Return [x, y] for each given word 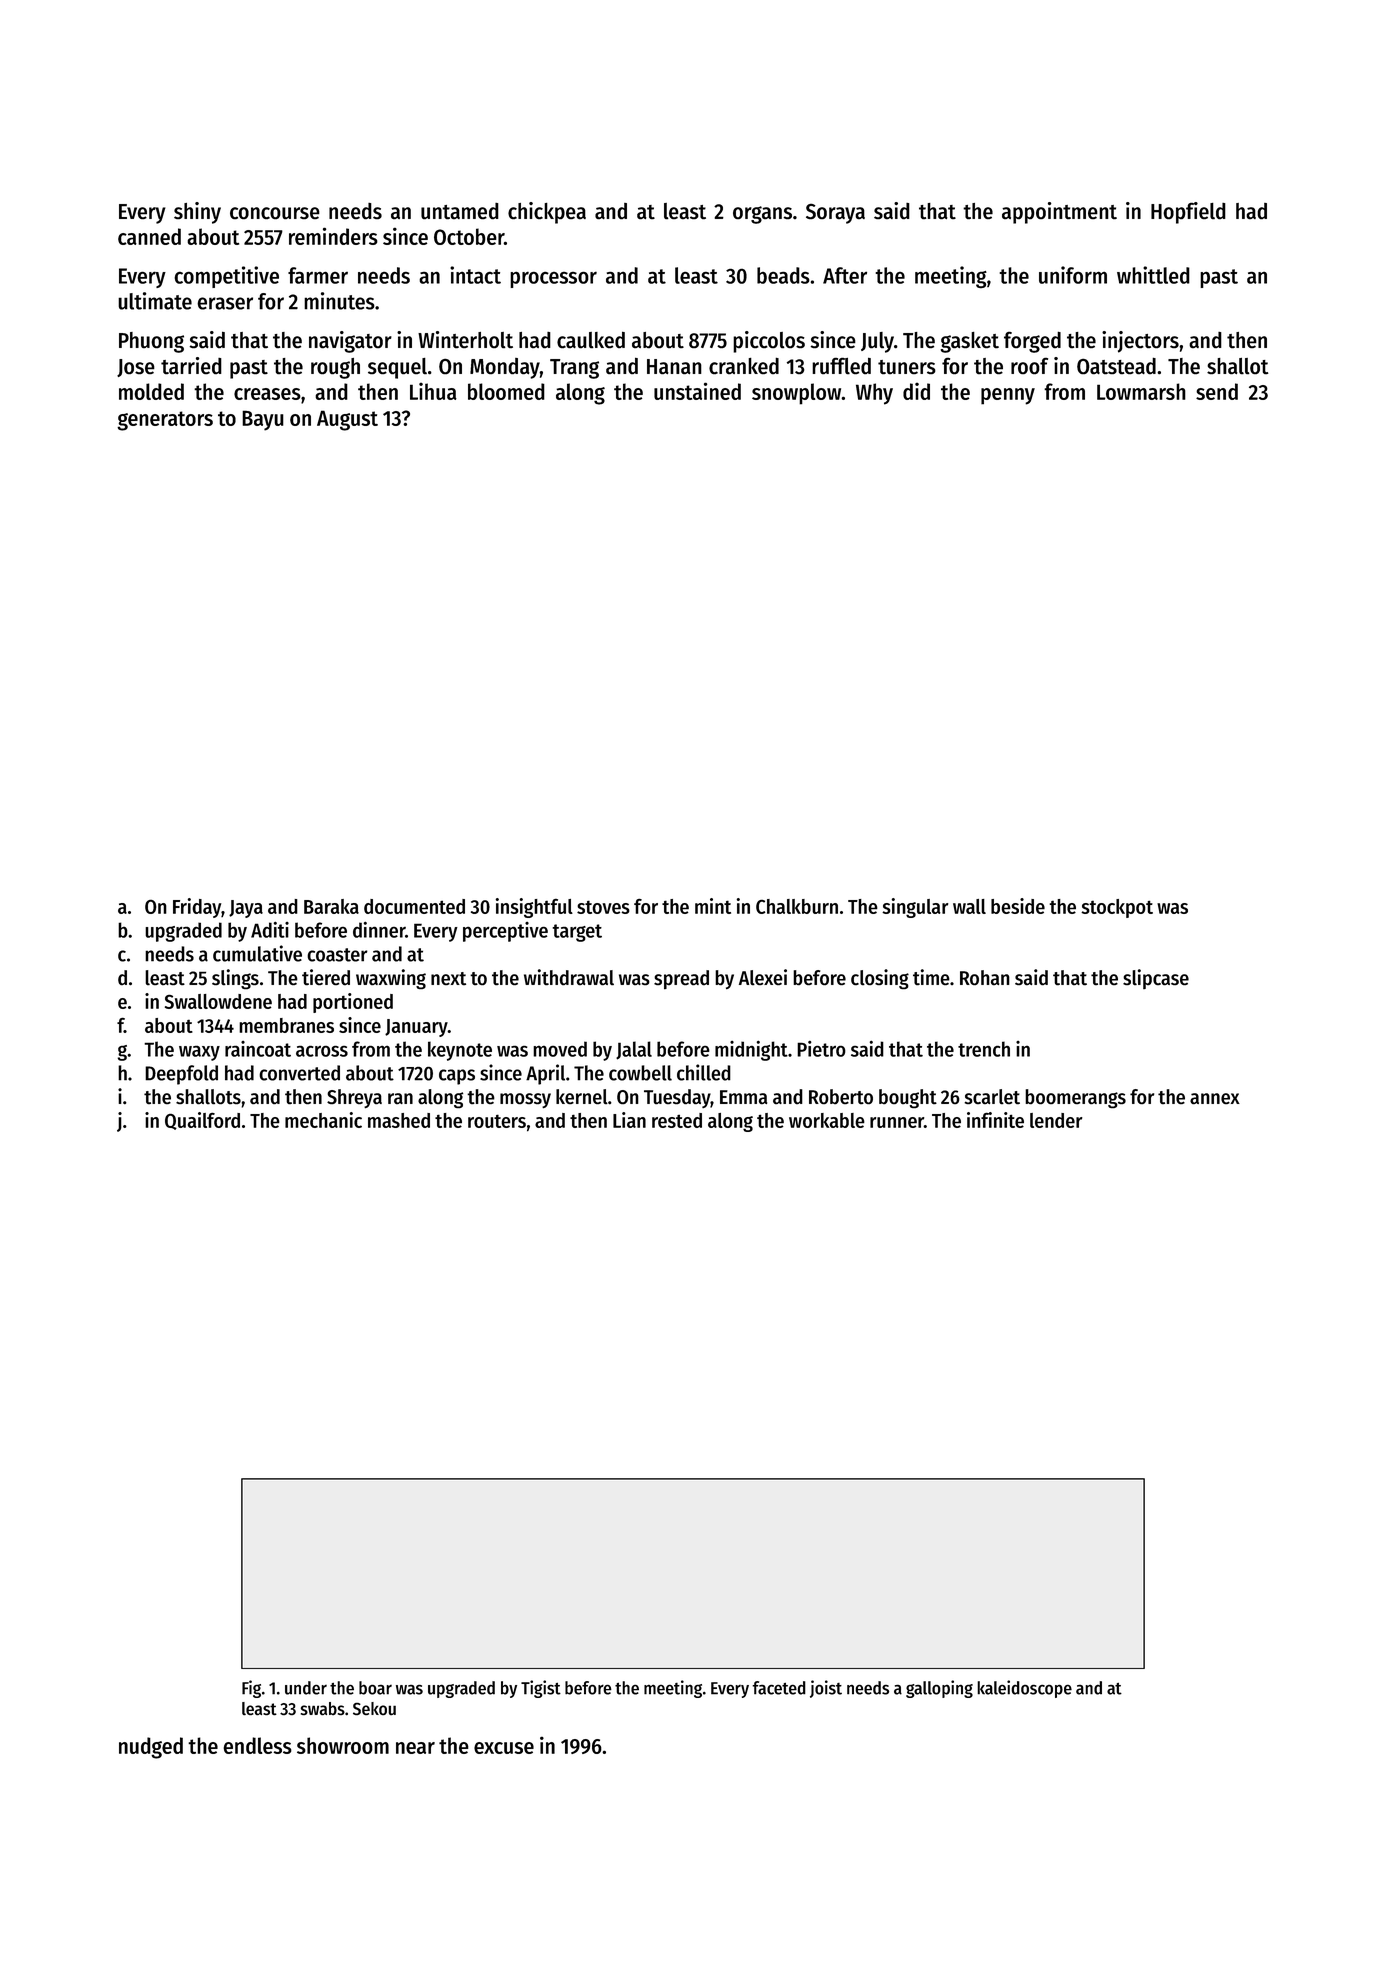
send [1217, 391]
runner [897, 1122]
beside [1018, 906]
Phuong [151, 342]
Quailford [202, 1121]
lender [1056, 1120]
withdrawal [569, 977]
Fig [251, 1689]
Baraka [331, 906]
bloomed [506, 391]
